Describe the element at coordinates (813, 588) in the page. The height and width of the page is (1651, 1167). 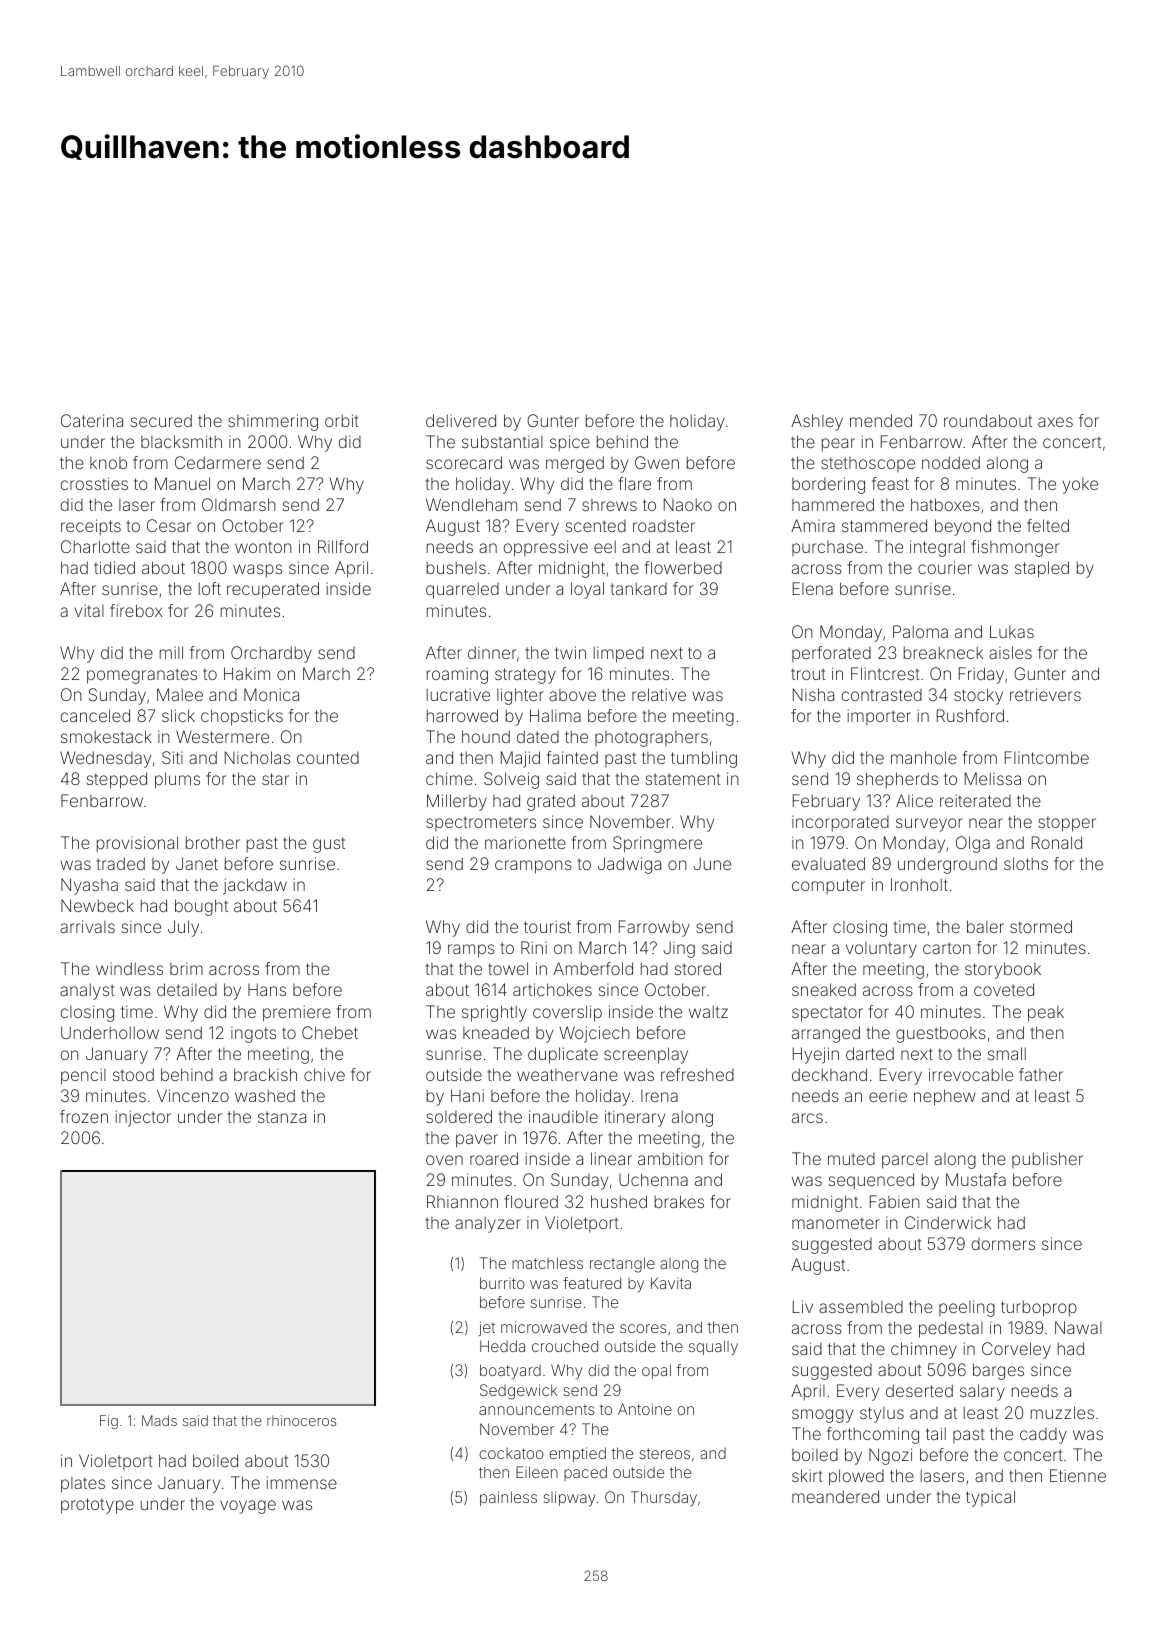
I see `Elena` at that location.
